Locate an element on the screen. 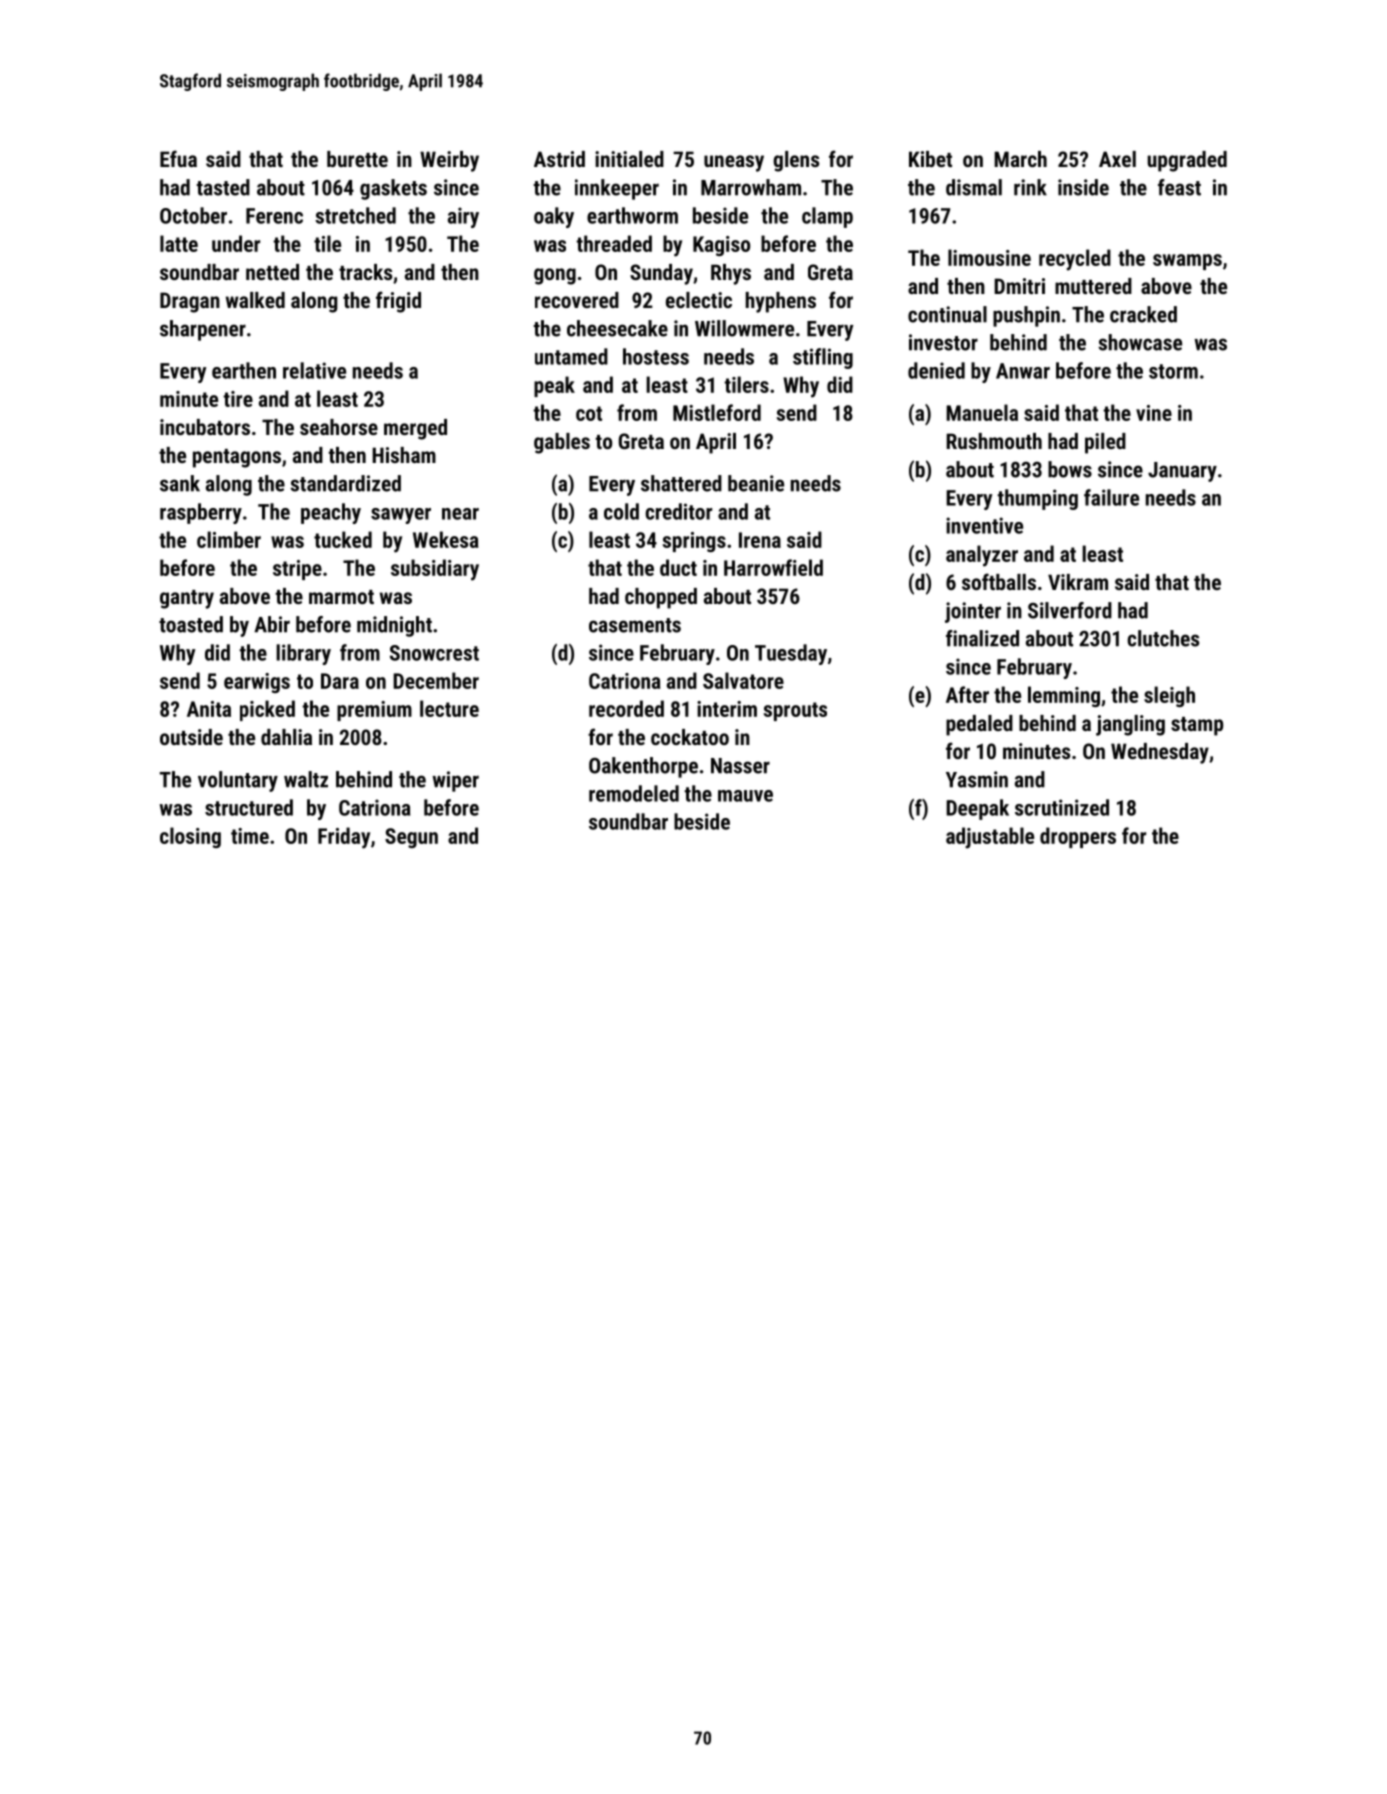 This screenshot has width=1387, height=1794. stifling is located at coordinates (823, 358).
